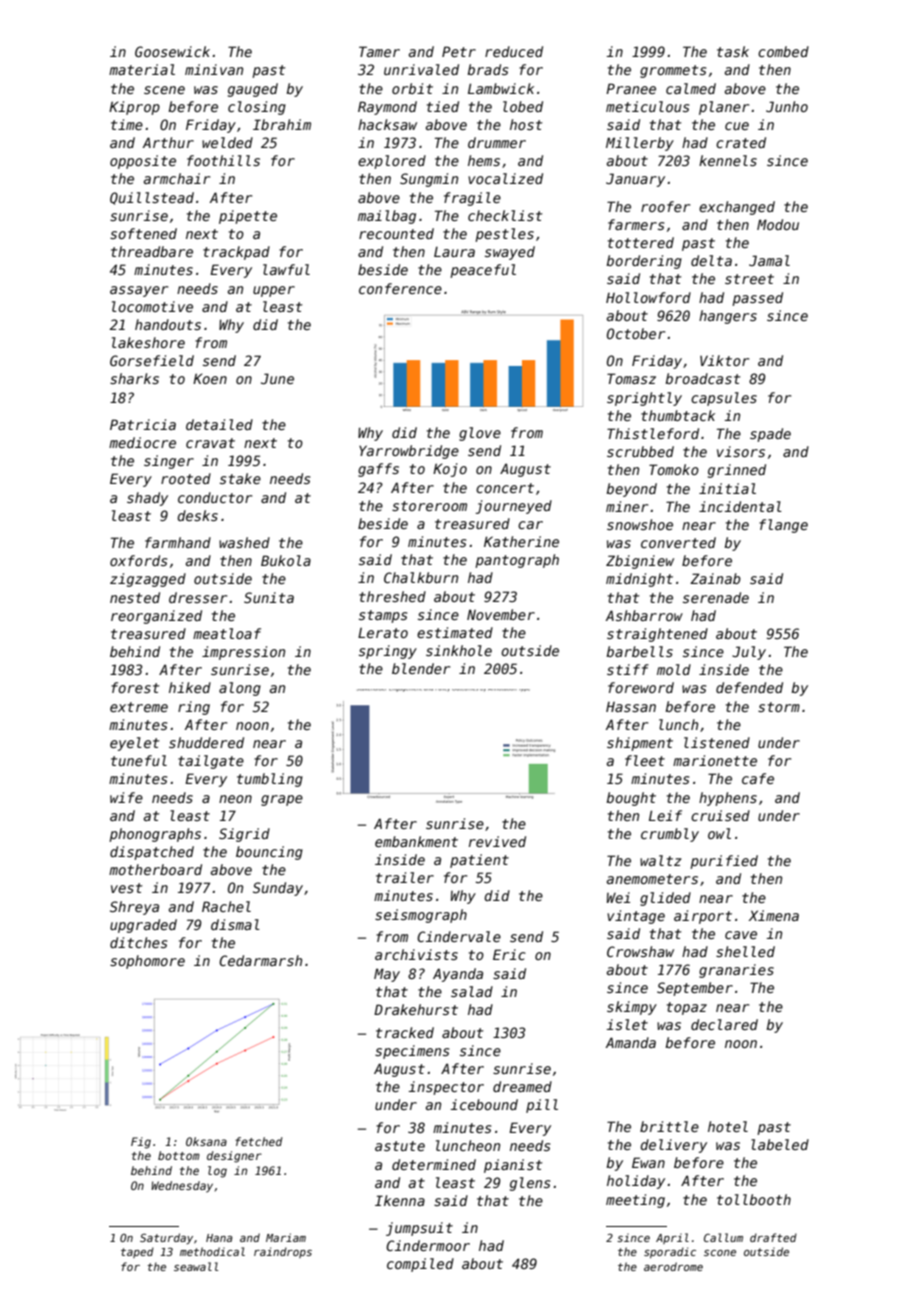 The image size is (924, 1308). I want to click on glove, so click(480, 434).
